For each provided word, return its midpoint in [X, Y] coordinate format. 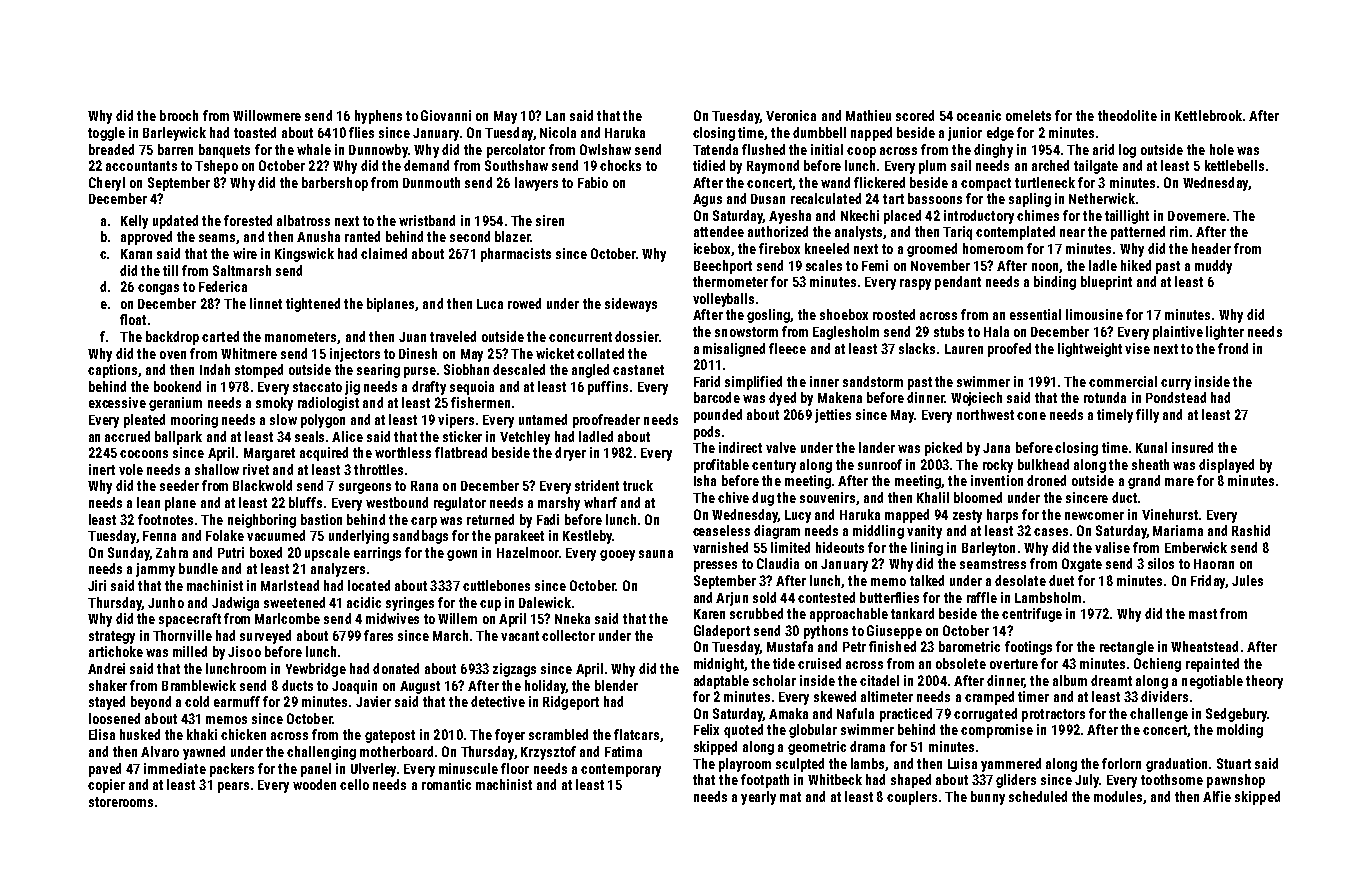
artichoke [116, 651]
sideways [631, 305]
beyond [151, 703]
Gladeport [722, 632]
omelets [1028, 115]
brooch [179, 115]
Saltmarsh [242, 270]
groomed [932, 250]
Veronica [791, 115]
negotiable [1212, 682]
